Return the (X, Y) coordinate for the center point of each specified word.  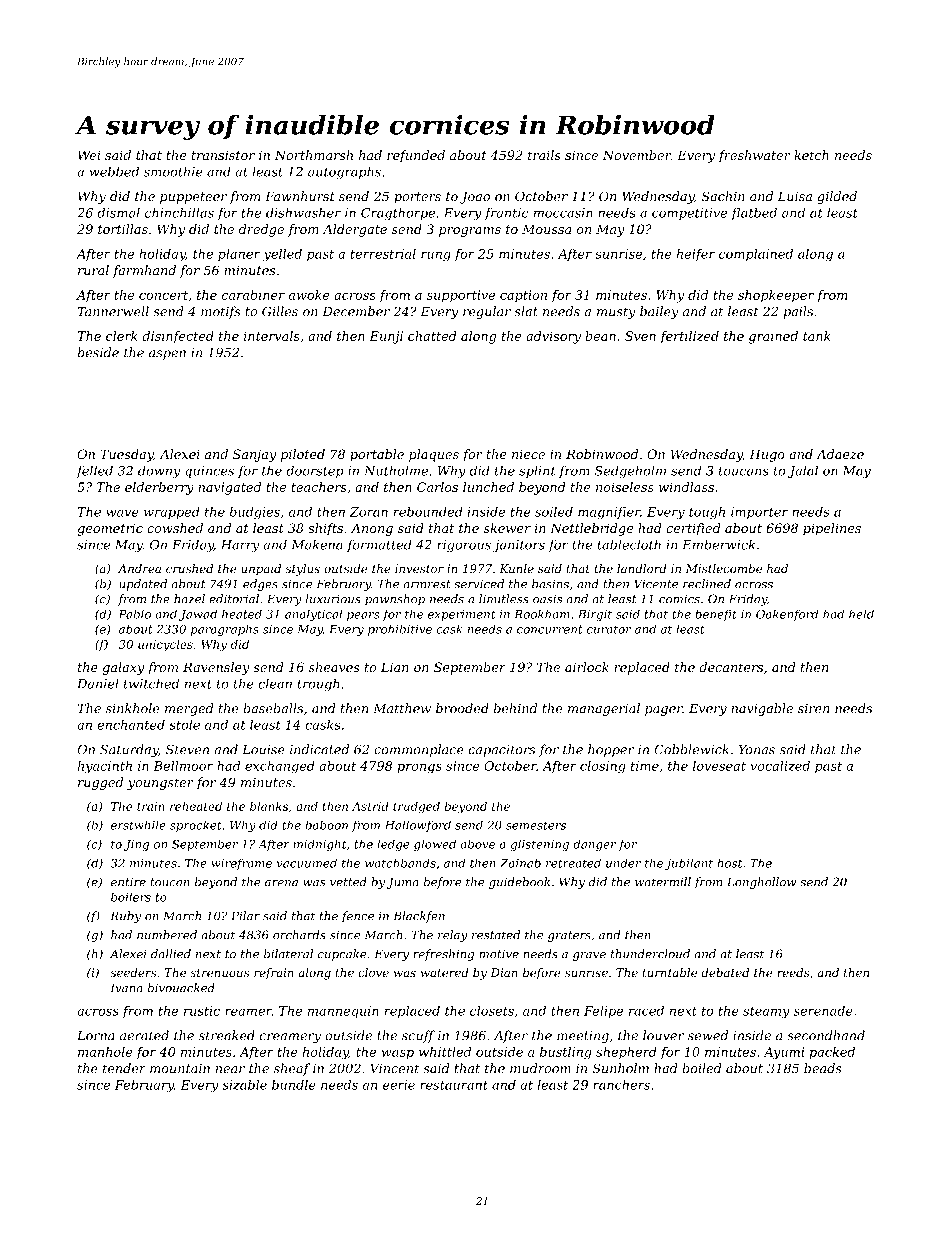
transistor (223, 155)
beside (98, 352)
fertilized (689, 337)
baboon (326, 825)
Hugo (767, 455)
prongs (419, 769)
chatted (432, 336)
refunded (416, 156)
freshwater (754, 156)
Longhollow (762, 883)
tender (124, 1068)
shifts (325, 529)
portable (377, 455)
